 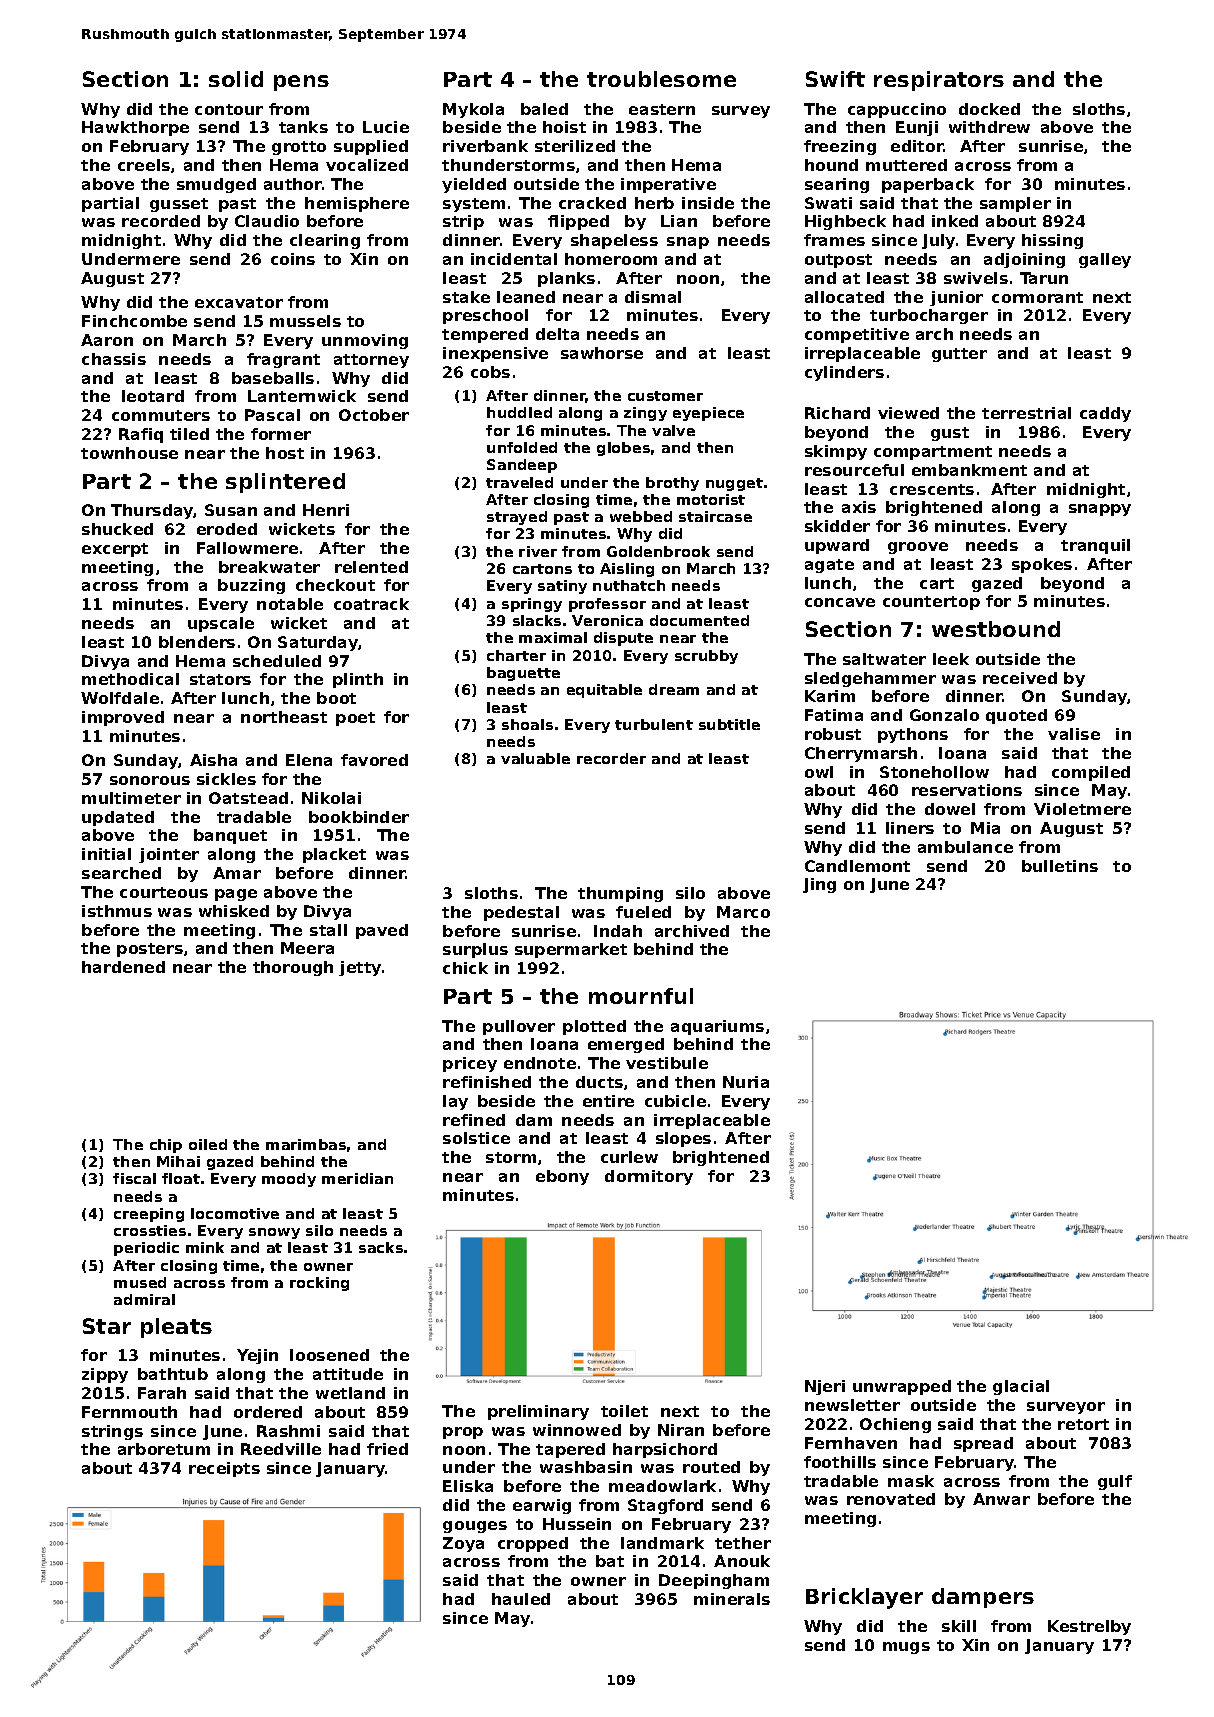 What do you see at coordinates (307, 948) in the screenshot?
I see `Meera` at bounding box center [307, 948].
